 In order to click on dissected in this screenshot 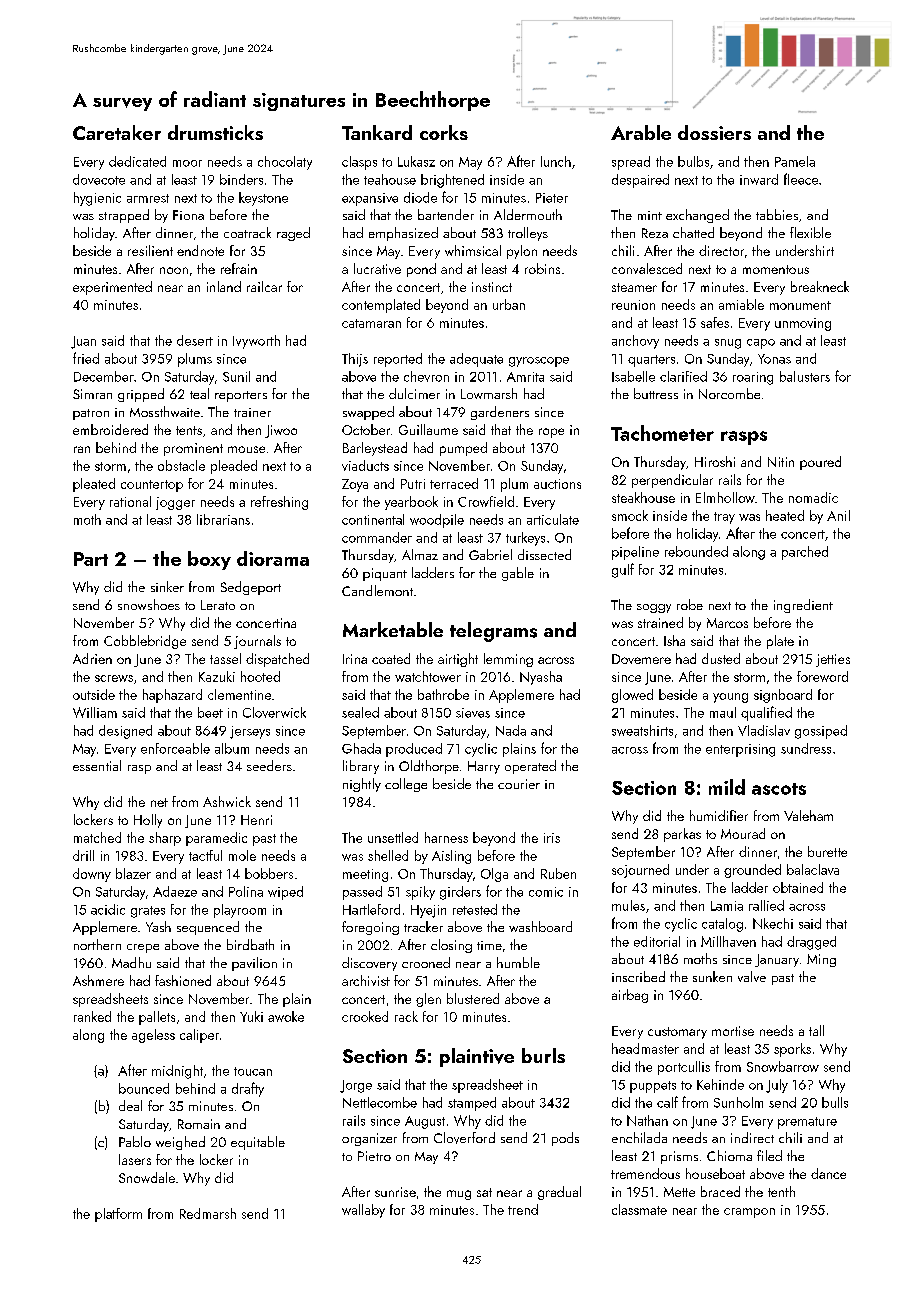, I will do `click(544, 554)`.
